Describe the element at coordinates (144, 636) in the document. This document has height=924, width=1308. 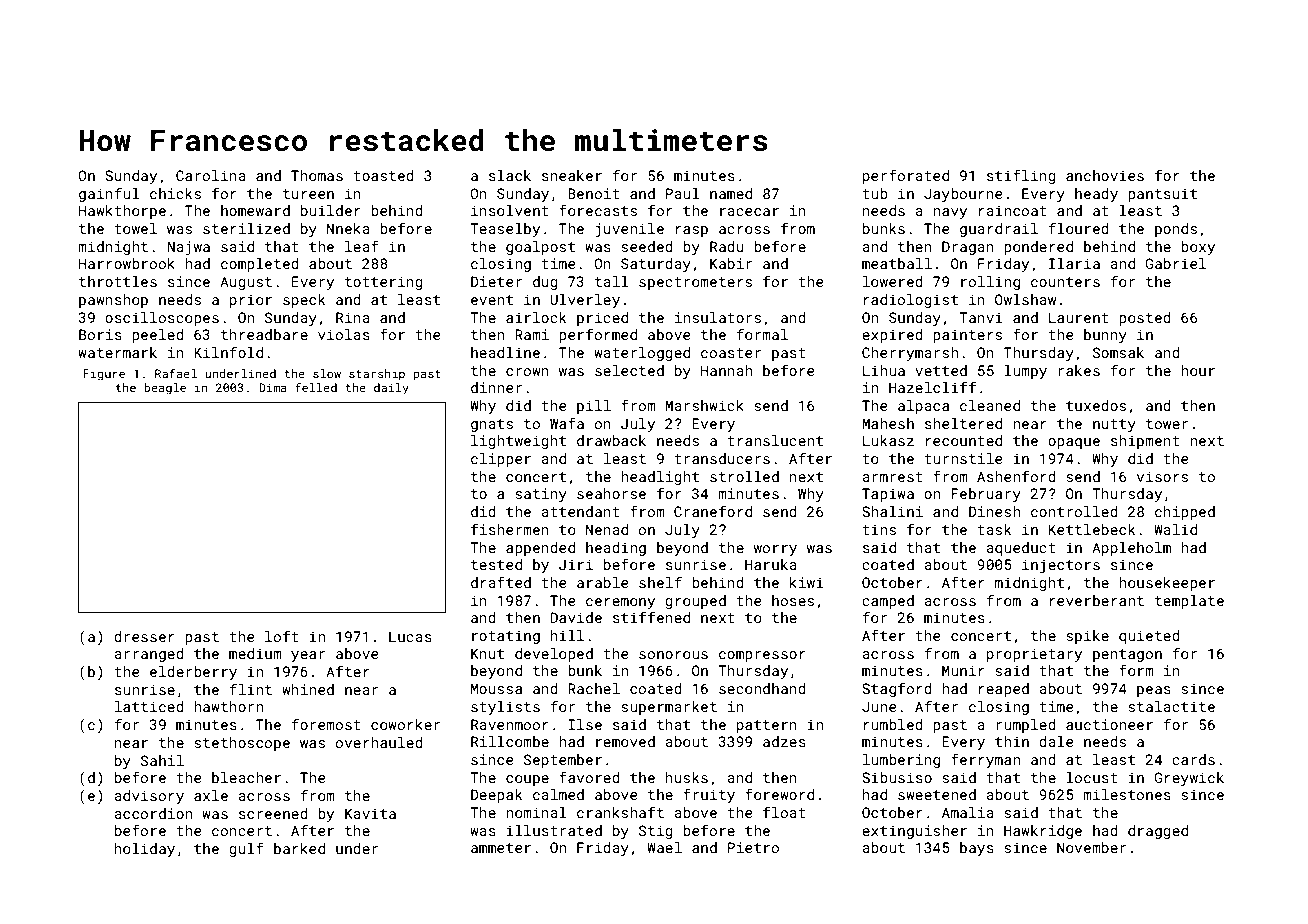
I see `dresser` at that location.
